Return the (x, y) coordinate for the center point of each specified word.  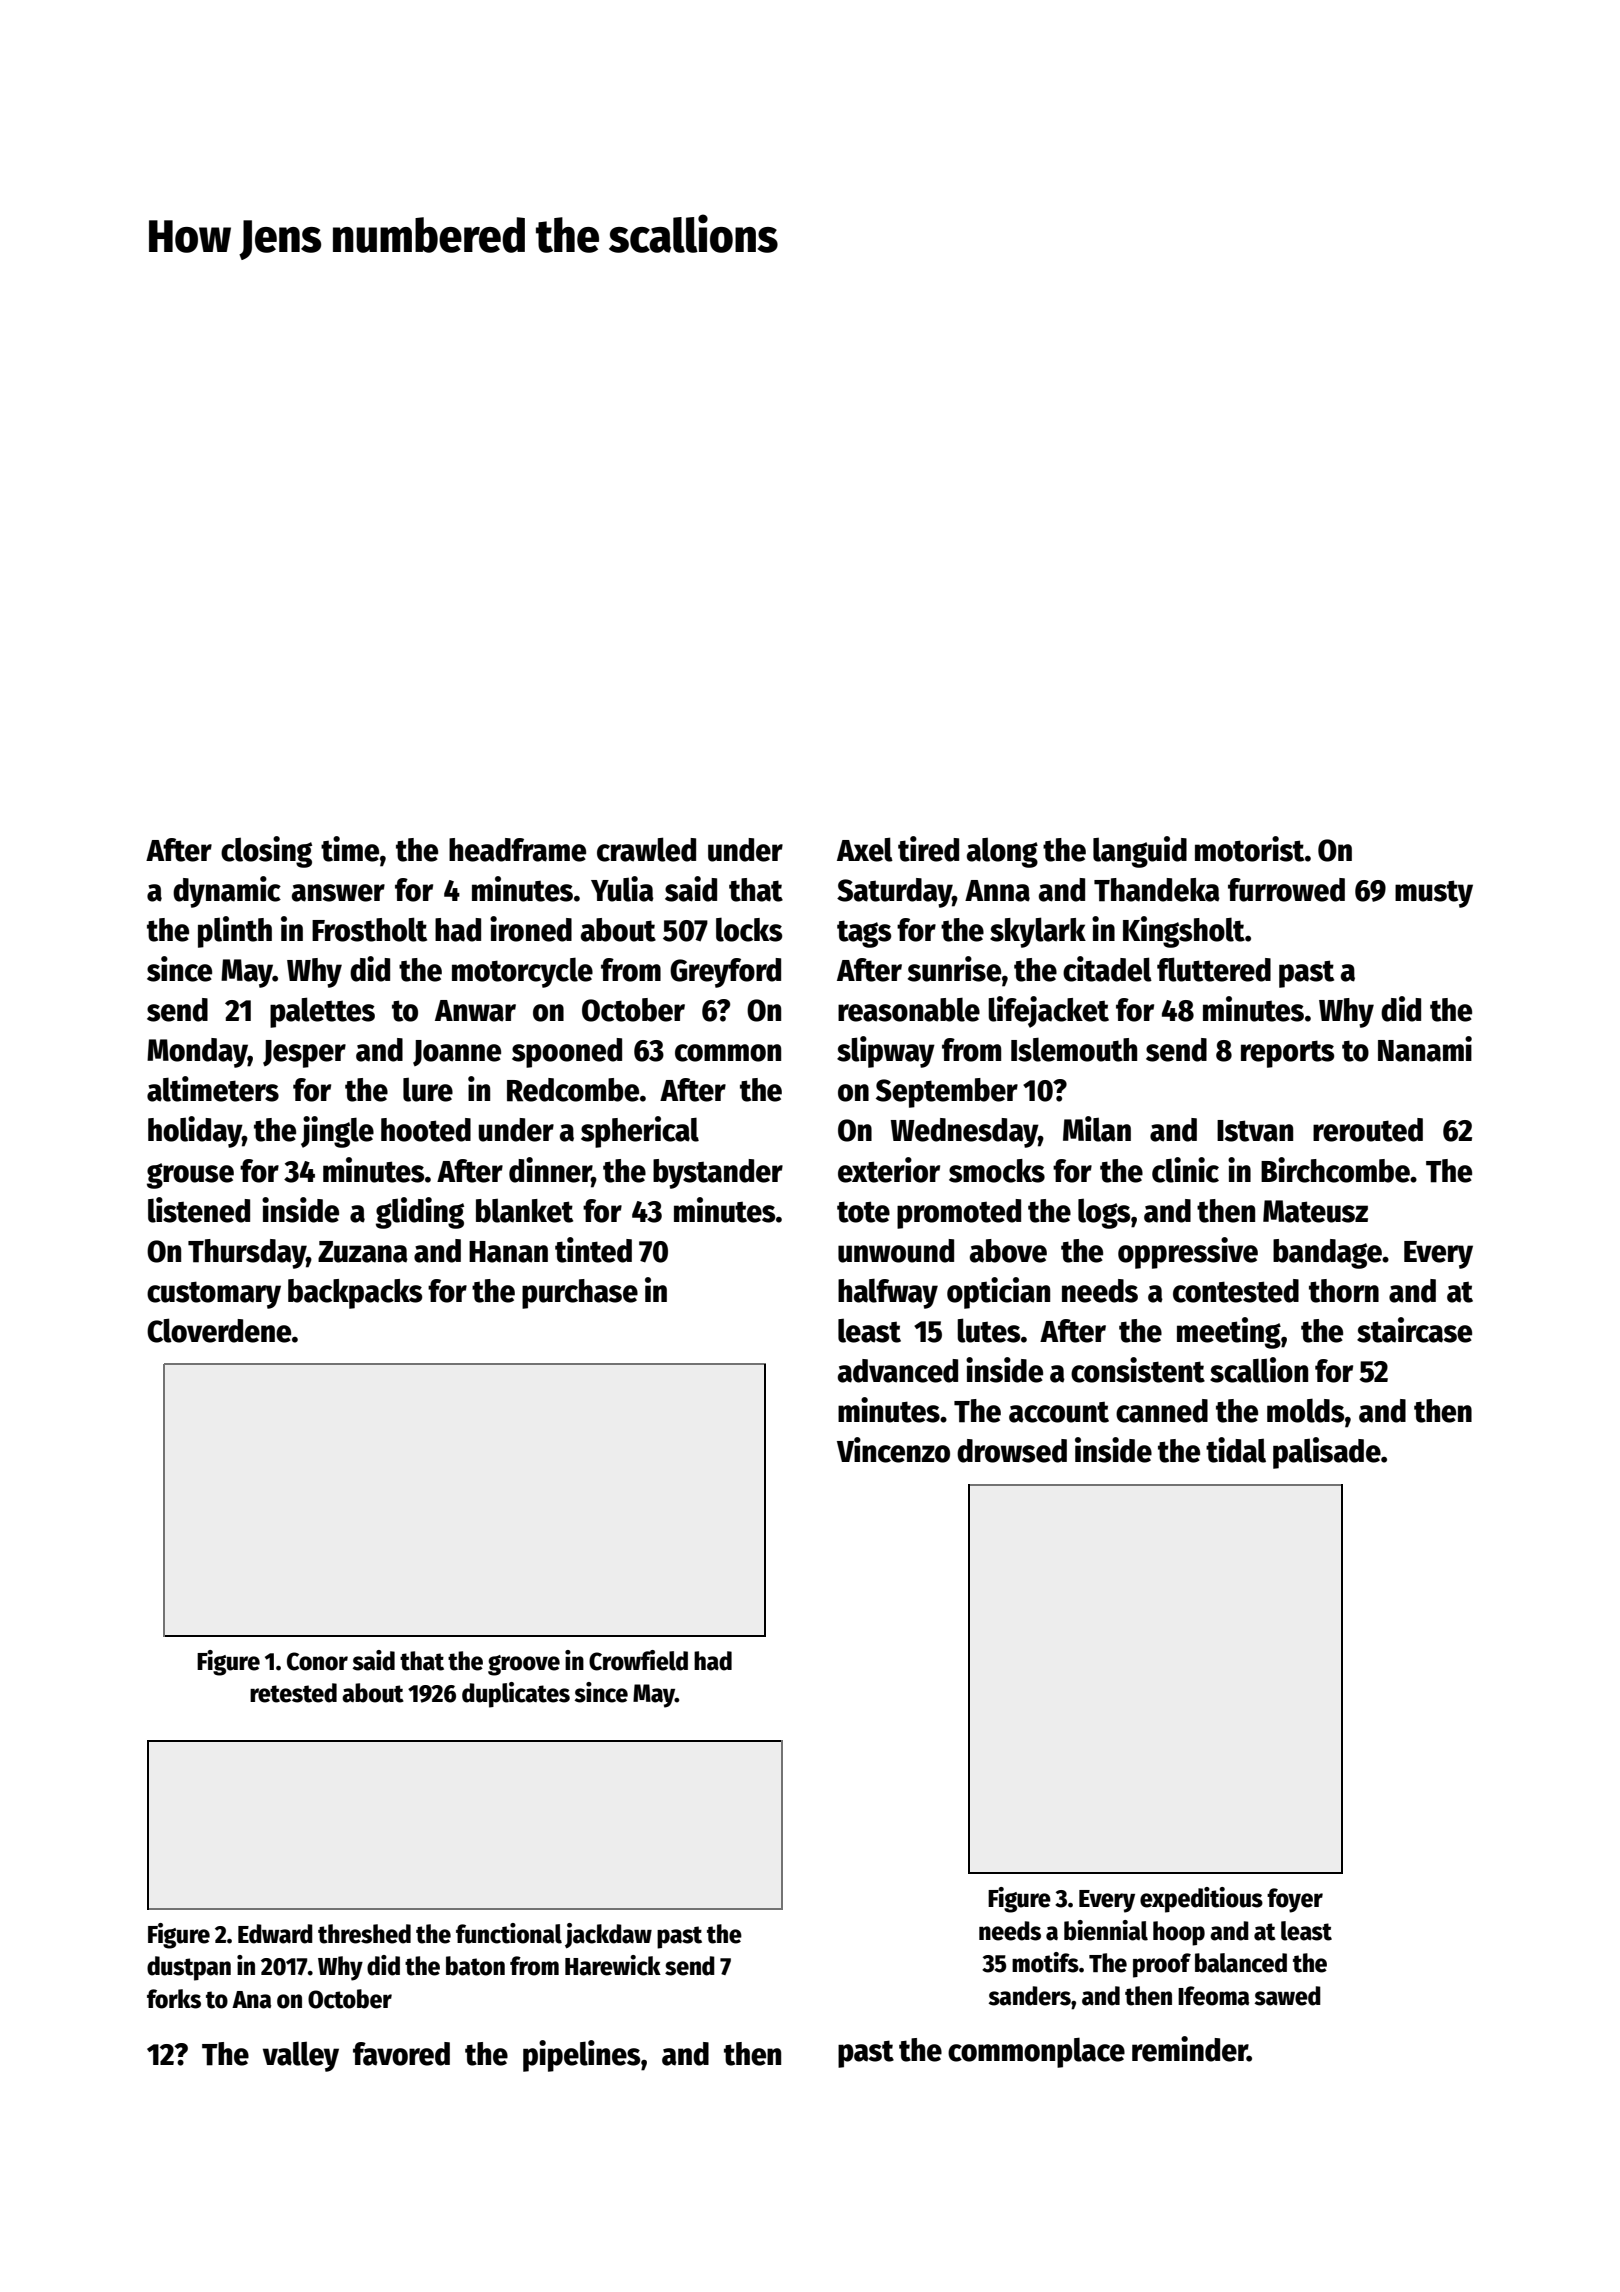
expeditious (1201, 1900)
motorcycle (522, 972)
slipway (886, 1052)
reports (1288, 1054)
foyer (1295, 1900)
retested (293, 1693)
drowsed (1012, 1451)
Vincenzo (893, 1450)
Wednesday (964, 1133)
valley (301, 2056)
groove (524, 1665)
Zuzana (363, 1252)
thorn (1344, 1291)
